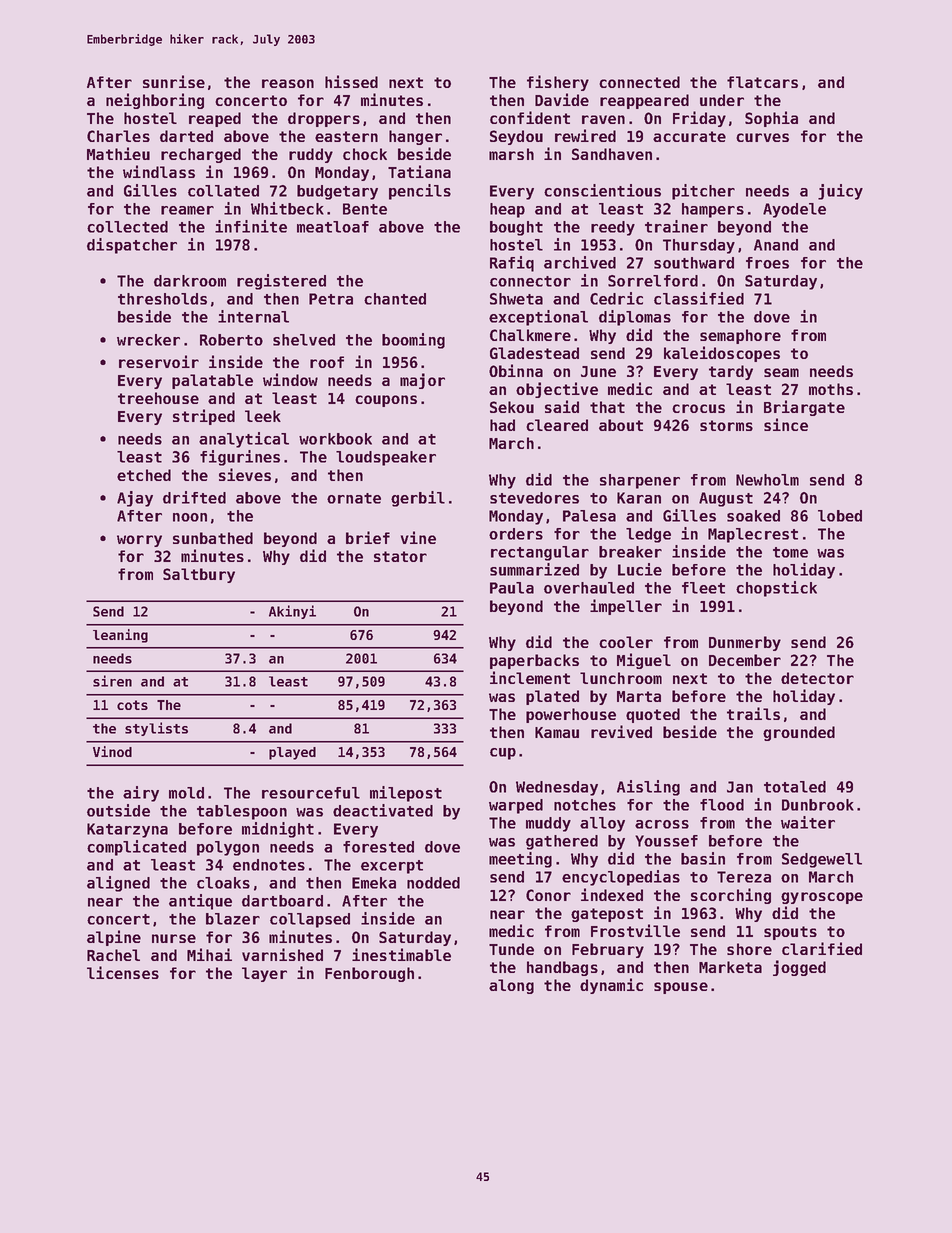 The image size is (952, 1233). What do you see at coordinates (580, 262) in the image?
I see `archived` at bounding box center [580, 262].
